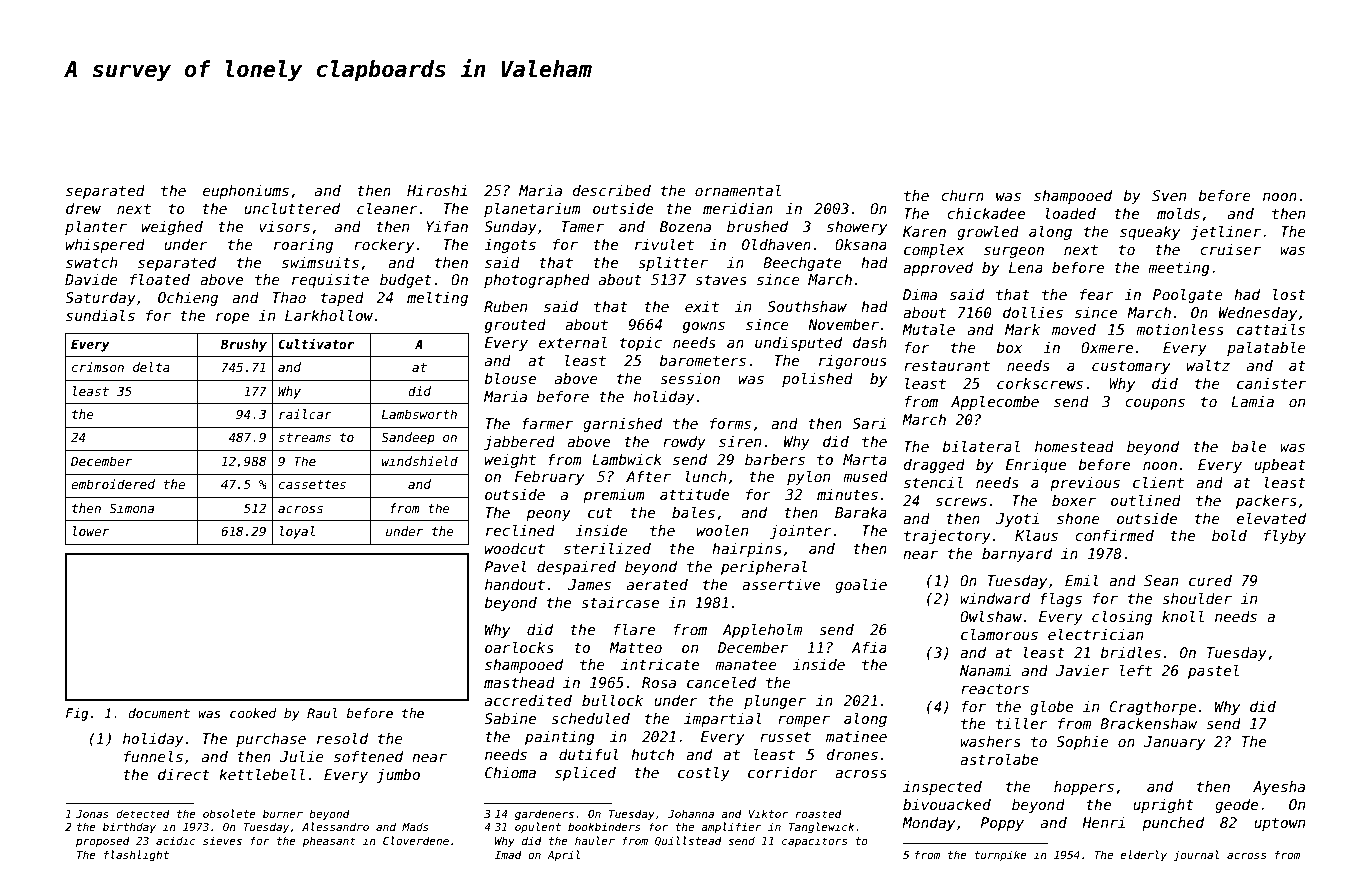  I want to click on hairpins, so click(747, 550).
